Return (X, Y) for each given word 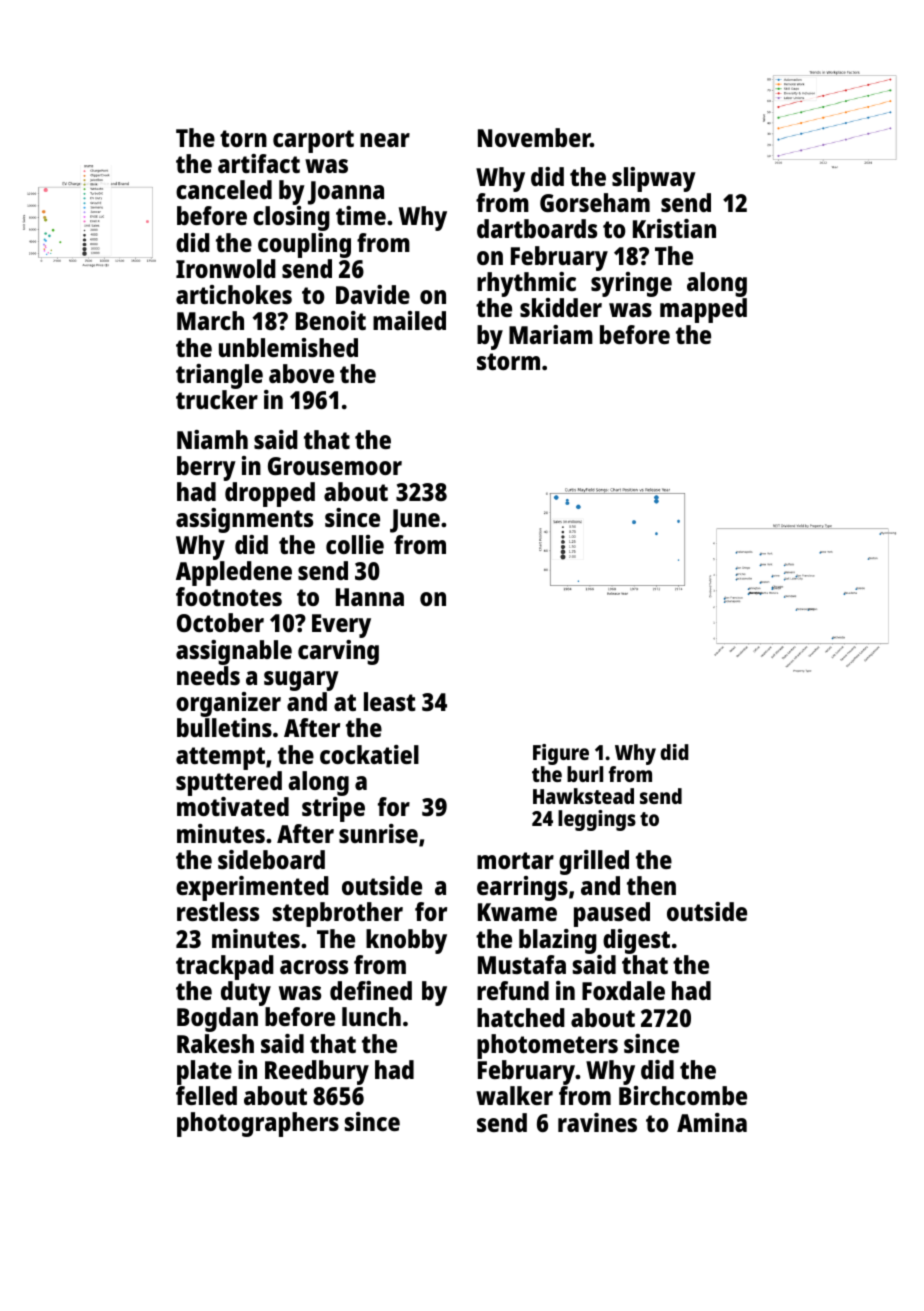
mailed (409, 320)
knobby (406, 941)
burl (585, 774)
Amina (712, 1122)
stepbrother (338, 914)
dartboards (537, 228)
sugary (301, 681)
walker (514, 1095)
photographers (258, 1124)
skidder (561, 307)
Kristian (674, 228)
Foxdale (623, 990)
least (390, 701)
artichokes (234, 294)
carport (313, 141)
